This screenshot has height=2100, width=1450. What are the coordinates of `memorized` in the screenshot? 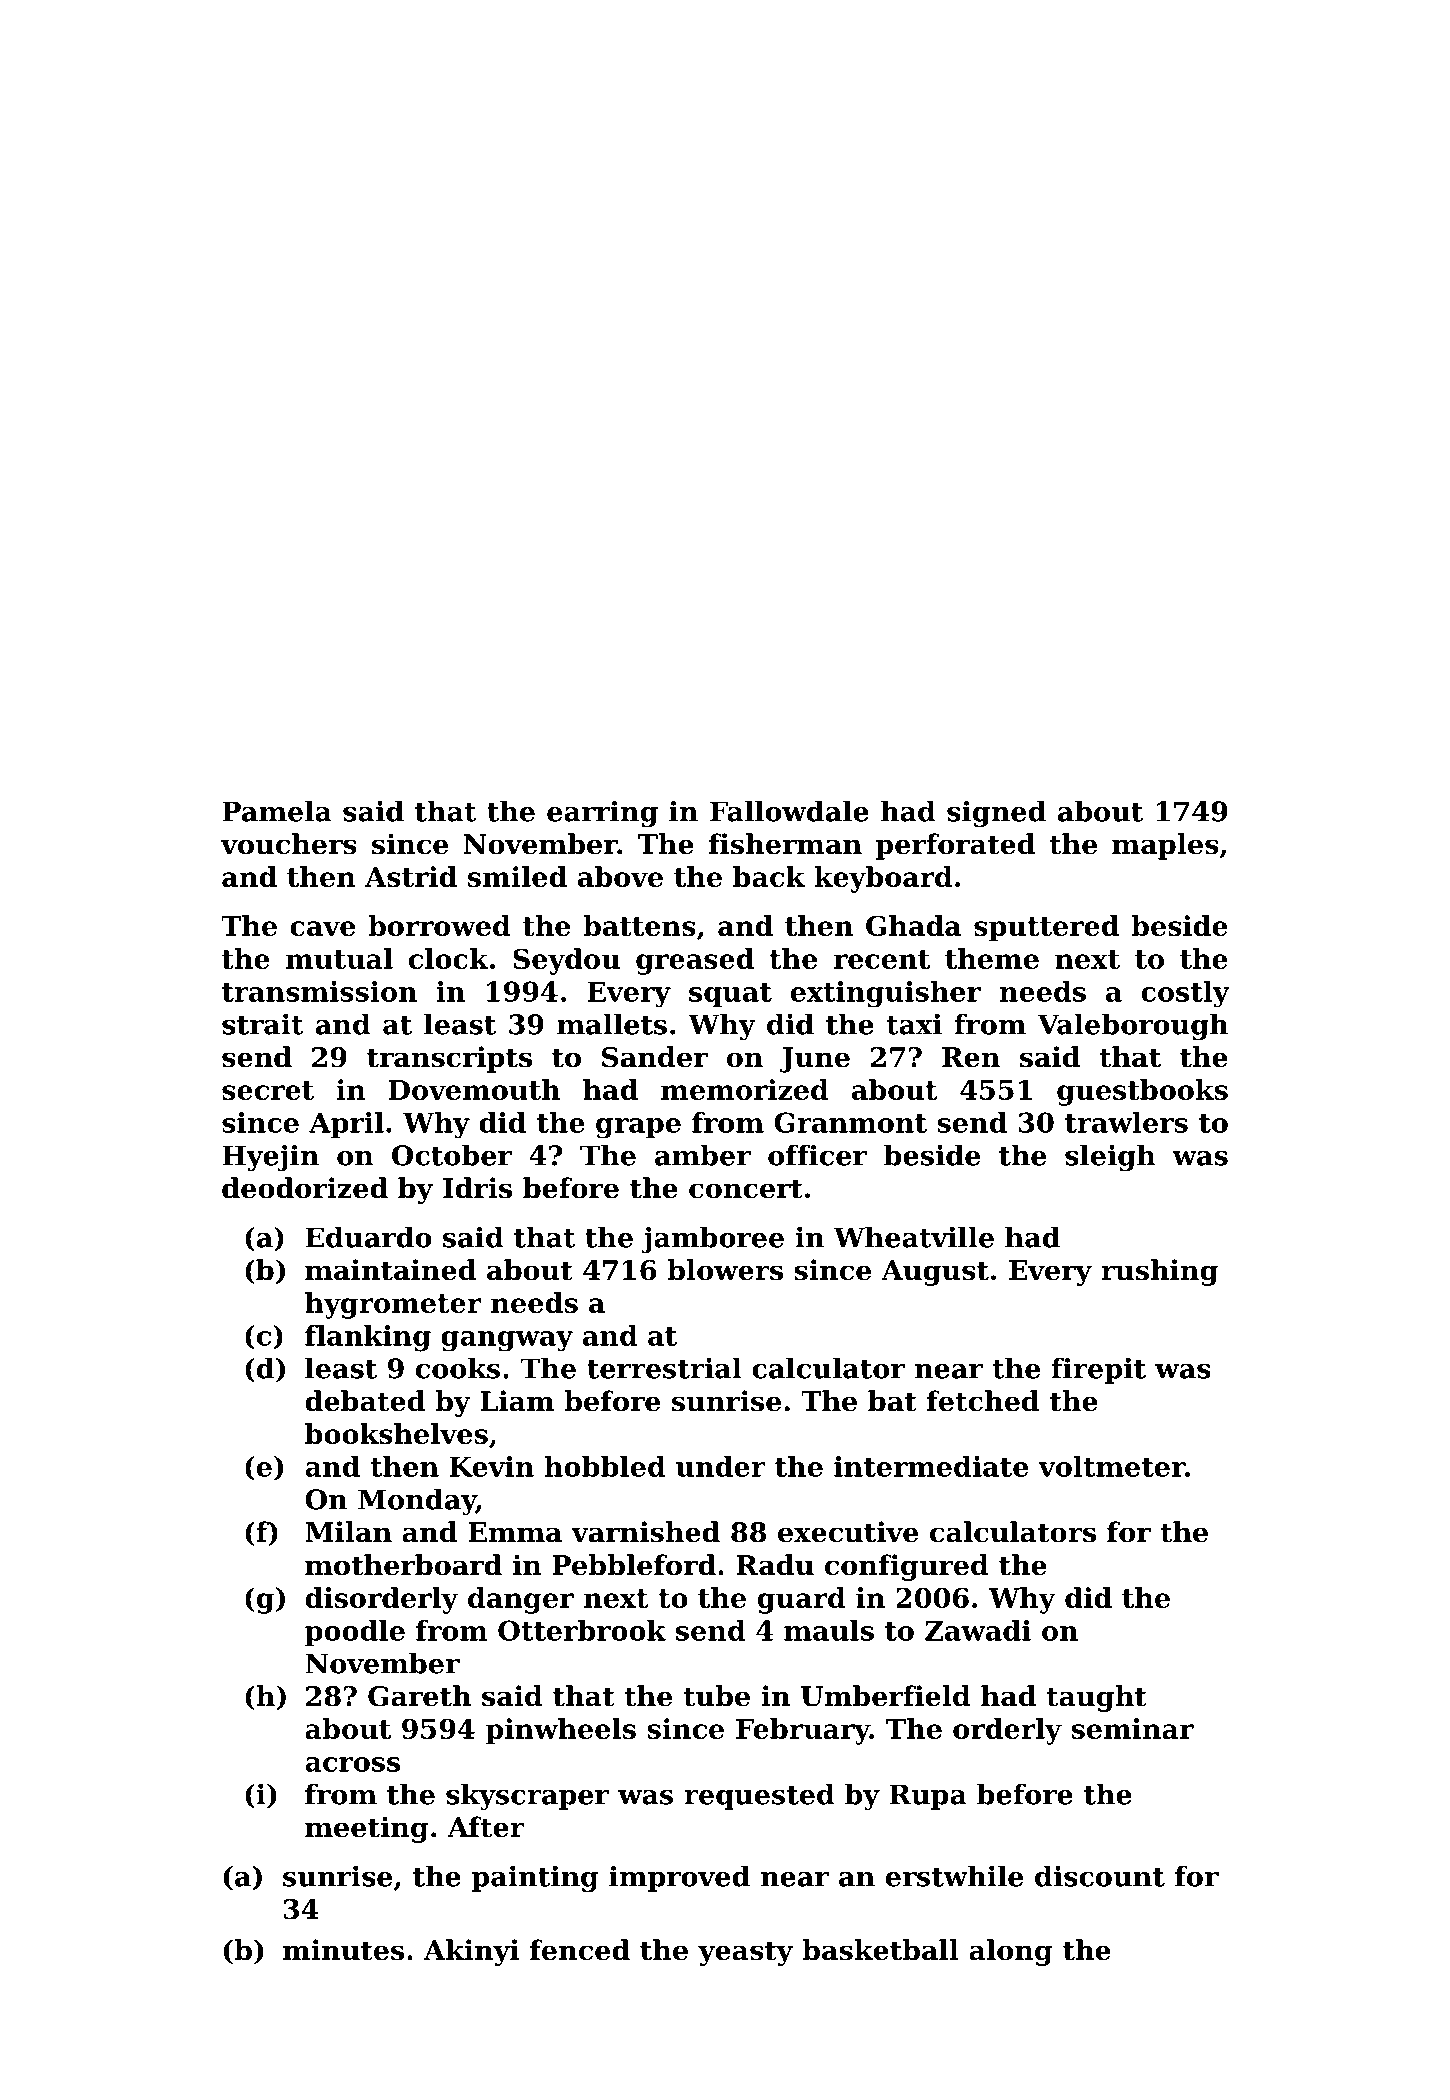 It's located at (745, 1089).
